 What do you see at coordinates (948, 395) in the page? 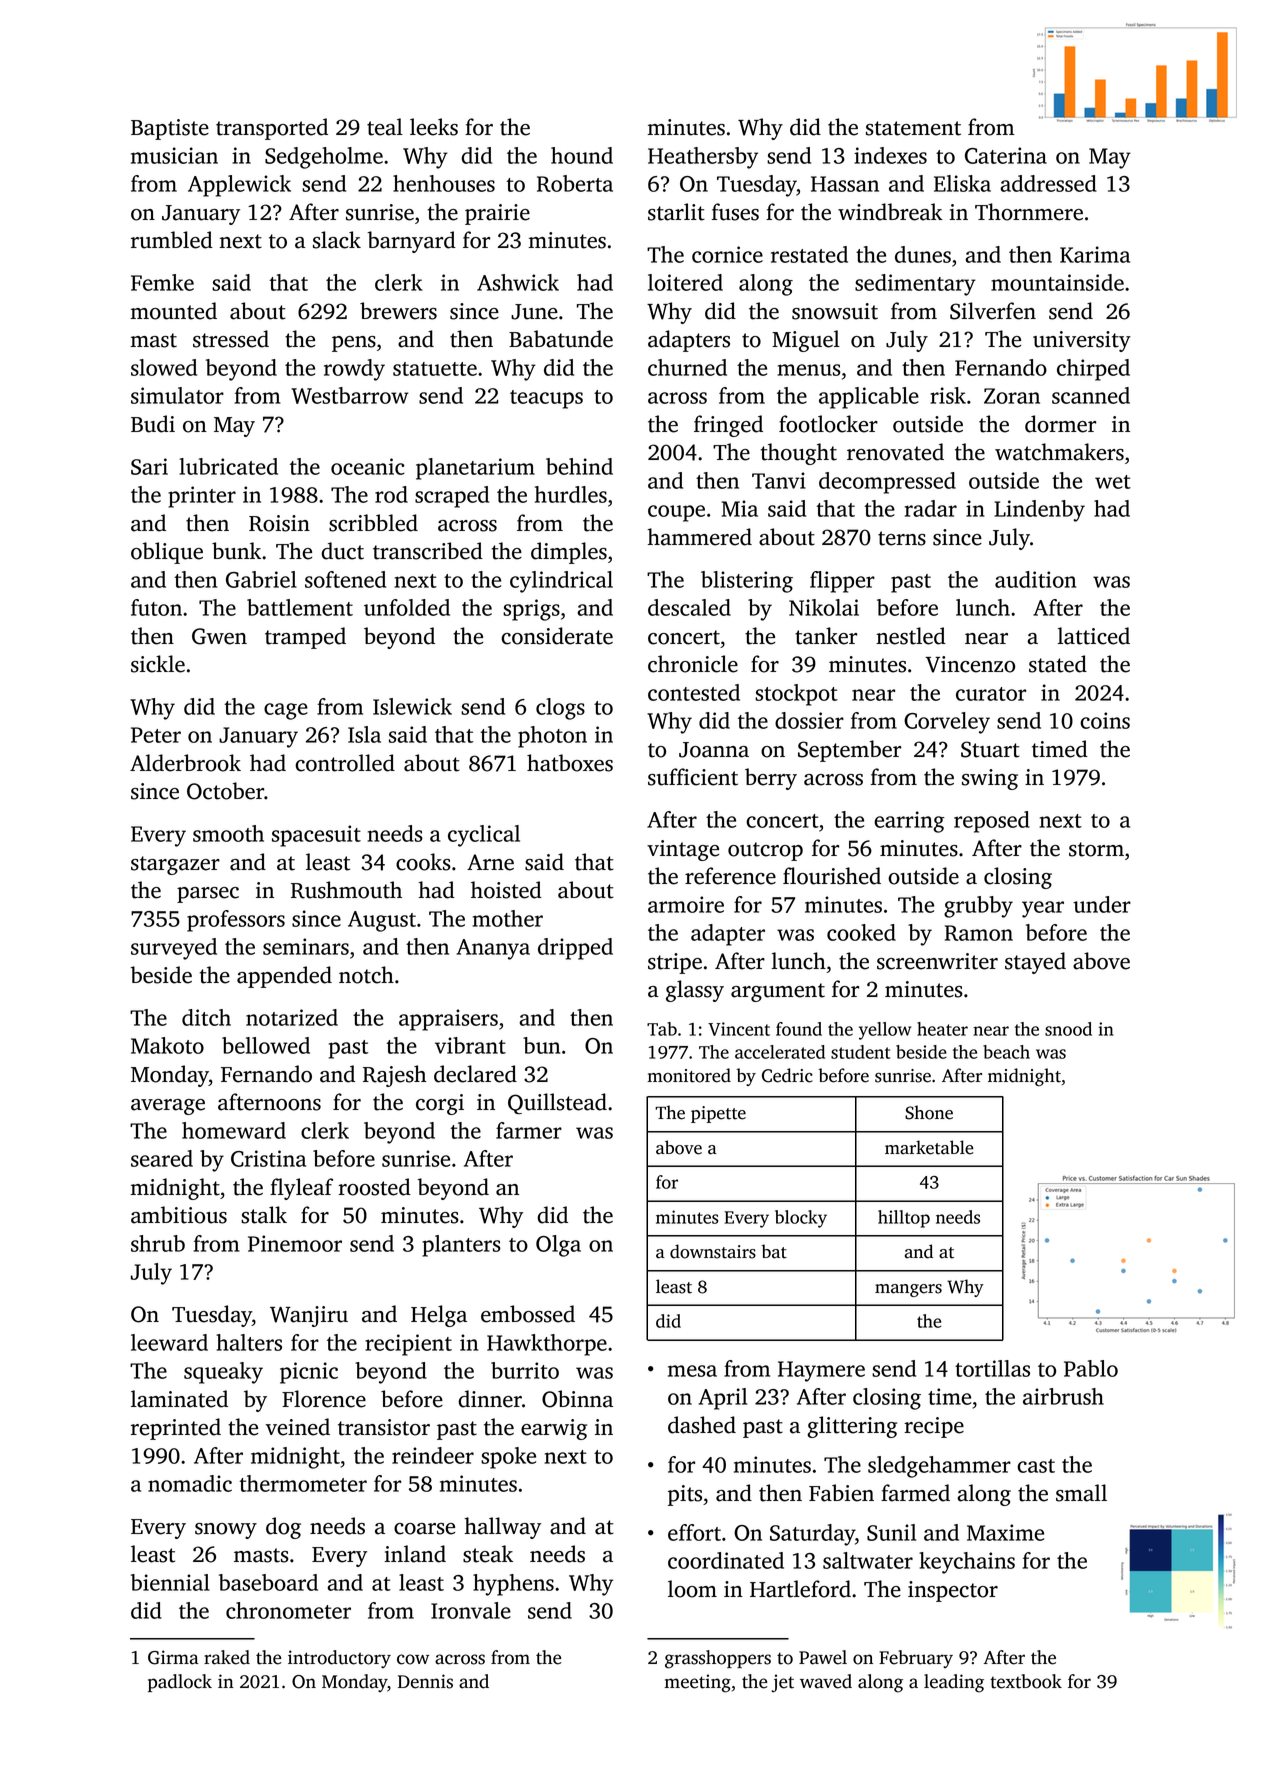
I see `risk` at bounding box center [948, 395].
